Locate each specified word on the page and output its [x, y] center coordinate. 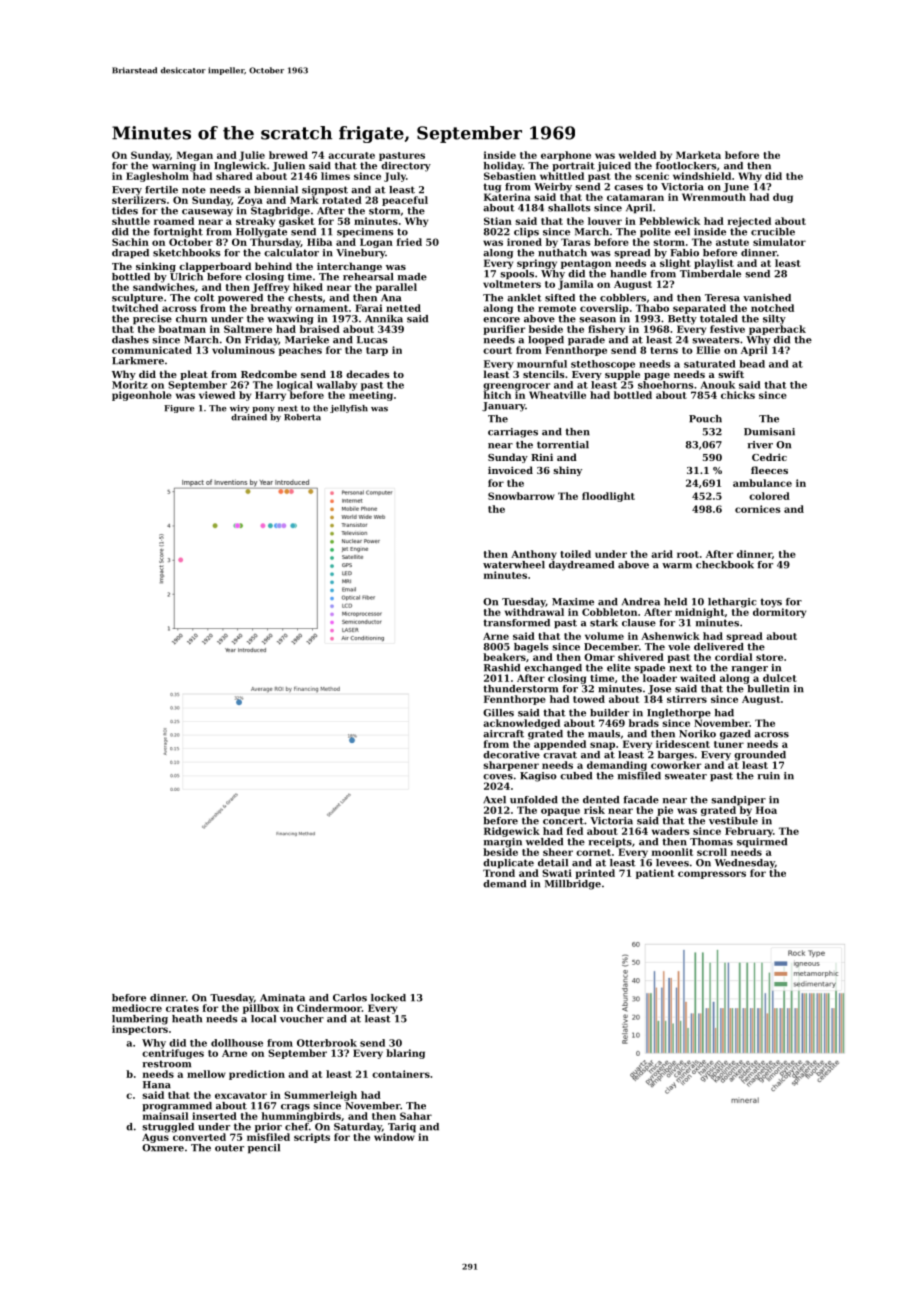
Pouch [705, 419]
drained [249, 417]
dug [783, 198]
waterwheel [514, 565]
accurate [351, 155]
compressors [712, 875]
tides [125, 211]
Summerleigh [320, 1096]
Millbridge [573, 885]
